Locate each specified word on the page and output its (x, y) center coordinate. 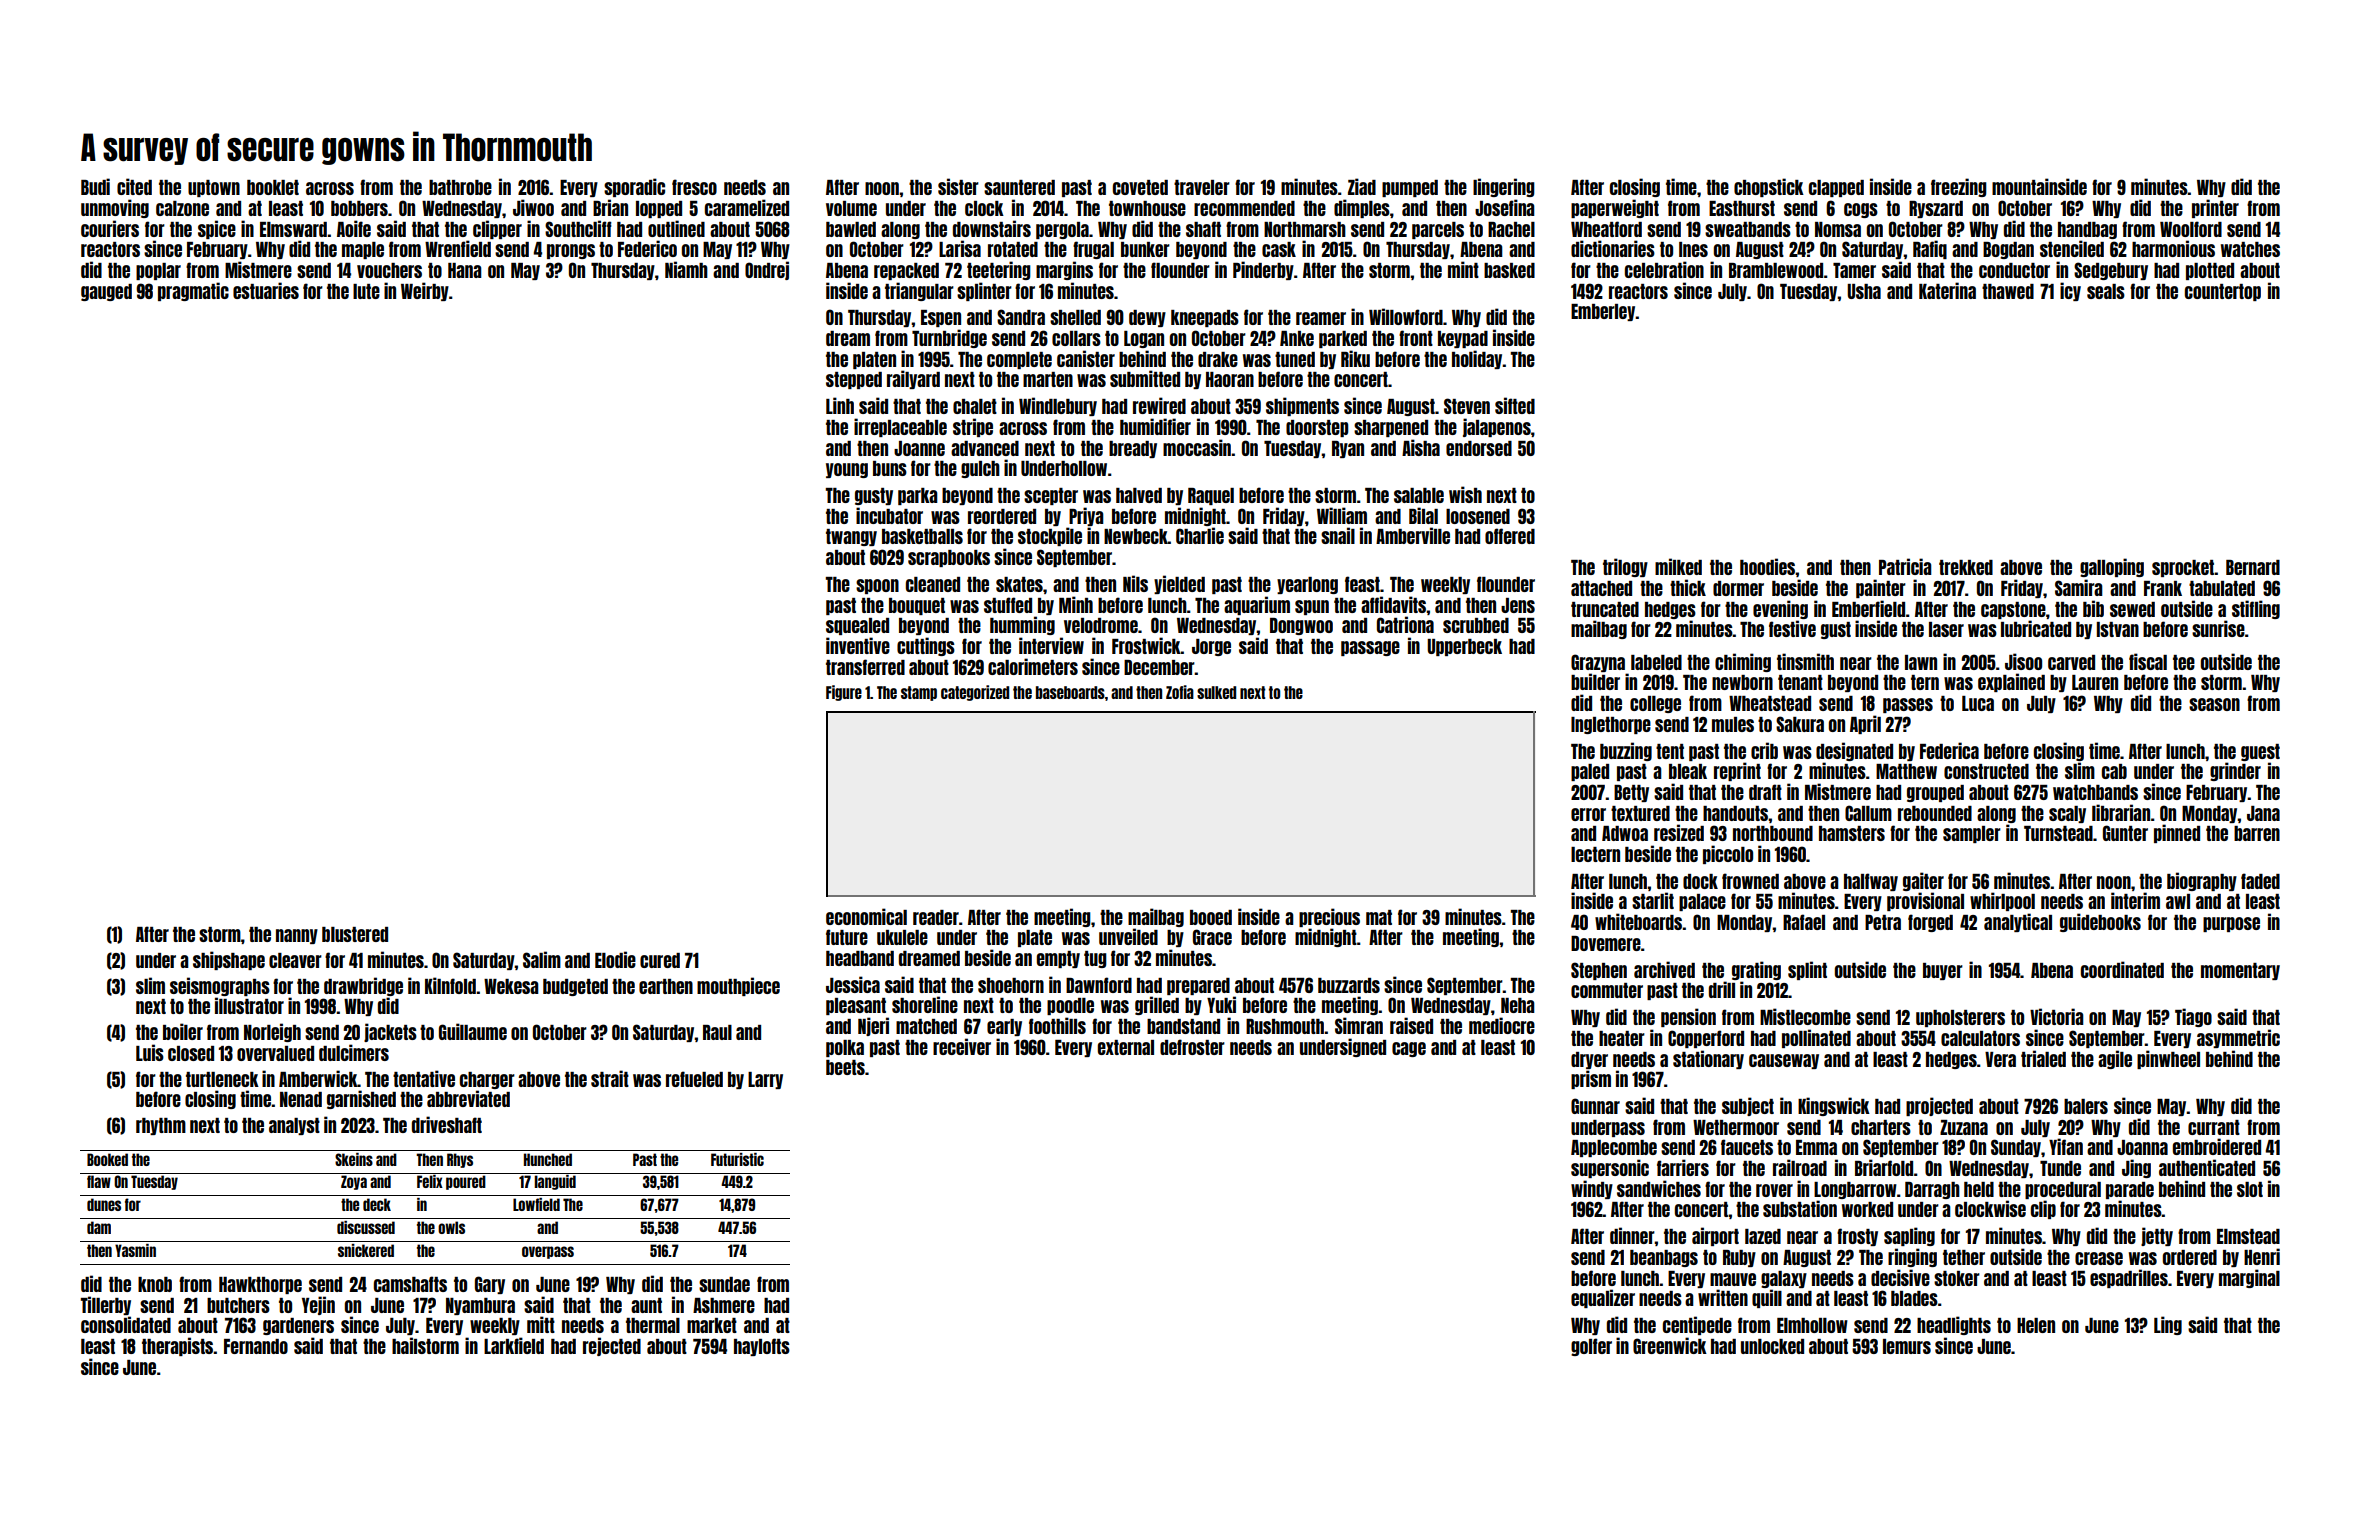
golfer (1591, 1347)
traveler (1202, 187)
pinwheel (2168, 1059)
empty (1058, 959)
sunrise (2218, 628)
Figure (844, 693)
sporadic (634, 187)
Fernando (256, 1346)
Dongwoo (1301, 626)
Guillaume (473, 1031)
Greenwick (1670, 1345)
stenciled (2072, 248)
